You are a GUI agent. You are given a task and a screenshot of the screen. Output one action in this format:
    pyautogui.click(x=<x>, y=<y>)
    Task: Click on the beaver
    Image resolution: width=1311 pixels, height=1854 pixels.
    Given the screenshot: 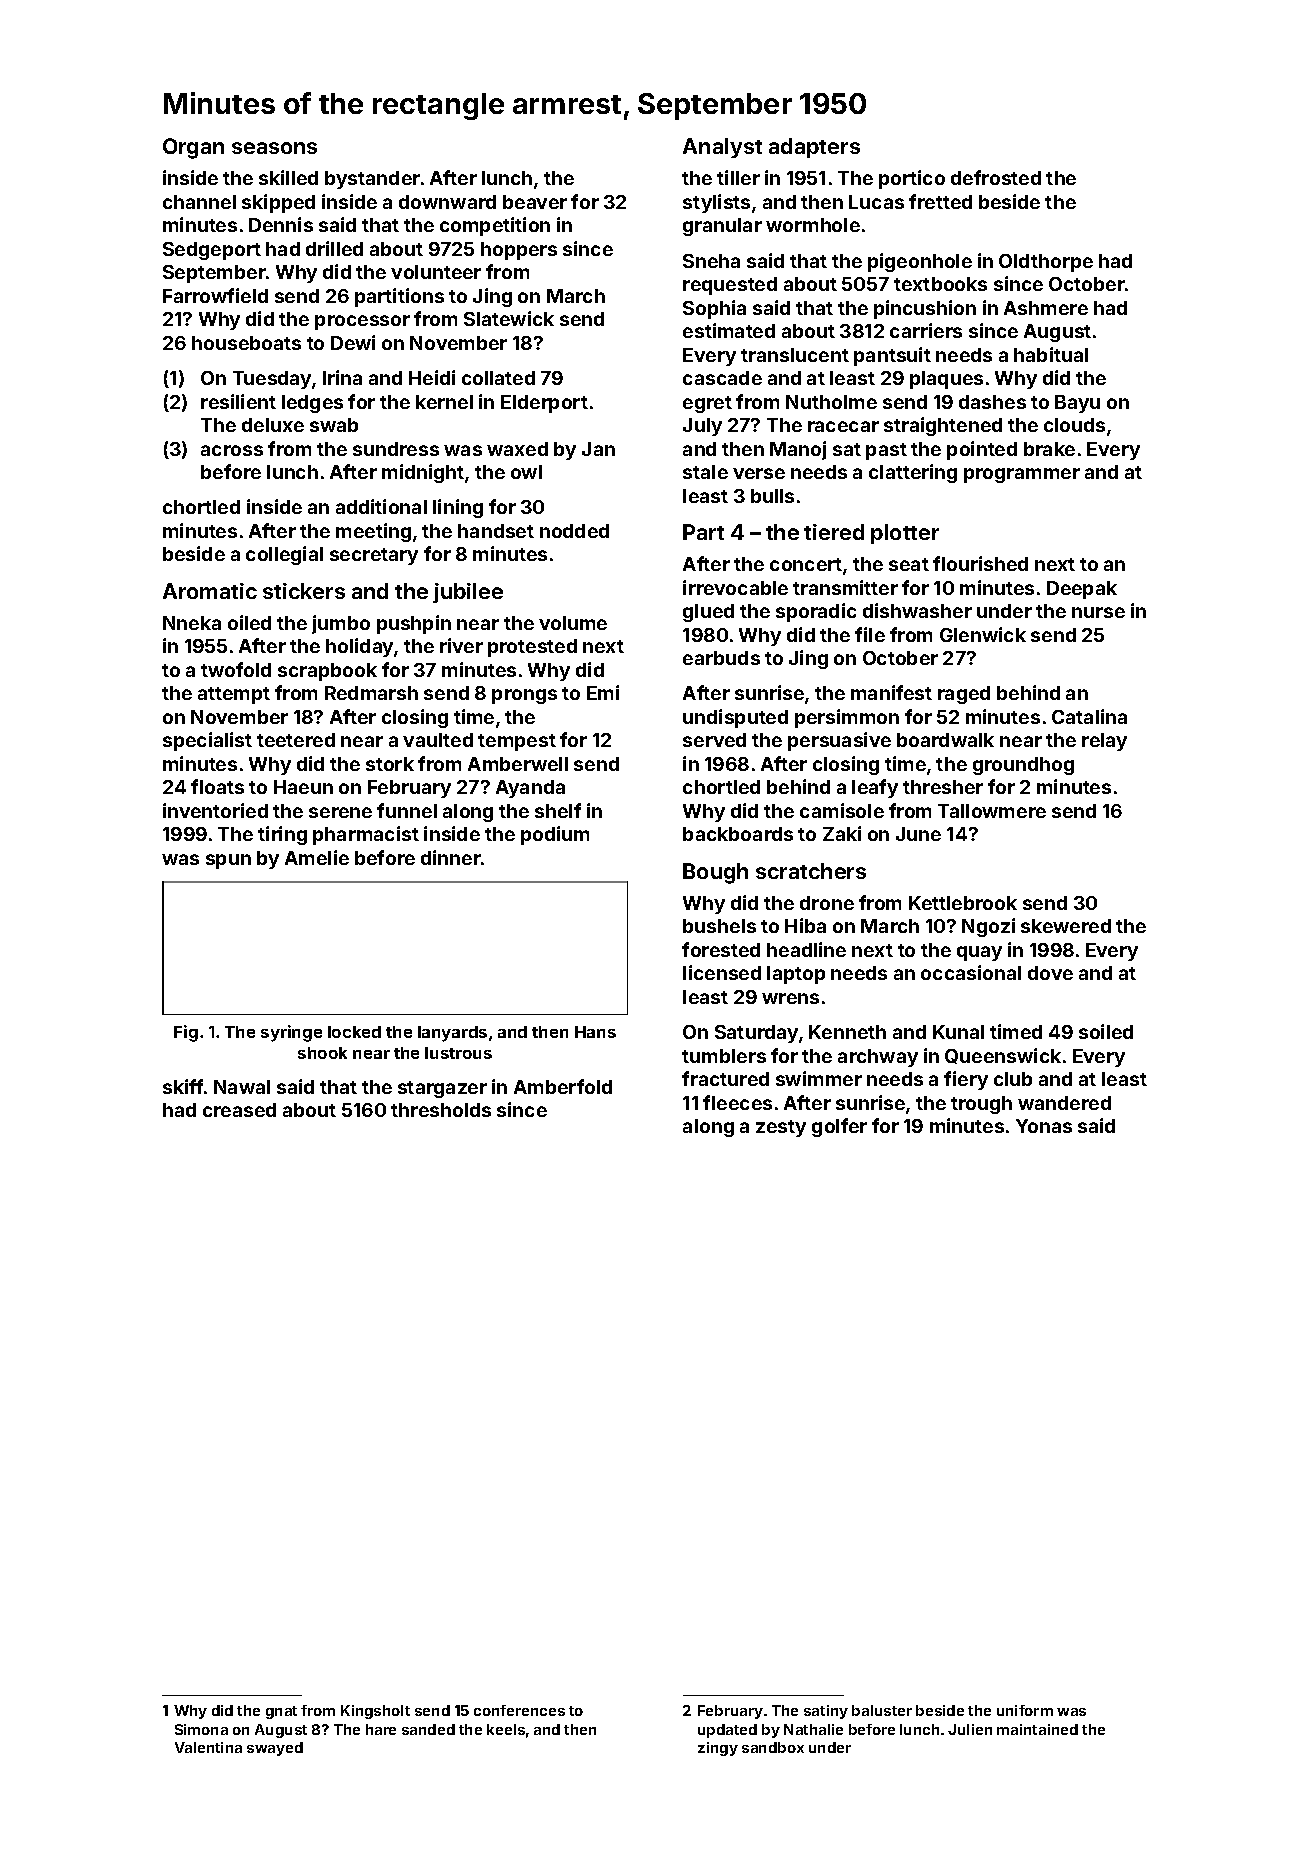 What is the action you would take?
    pyautogui.click(x=535, y=202)
